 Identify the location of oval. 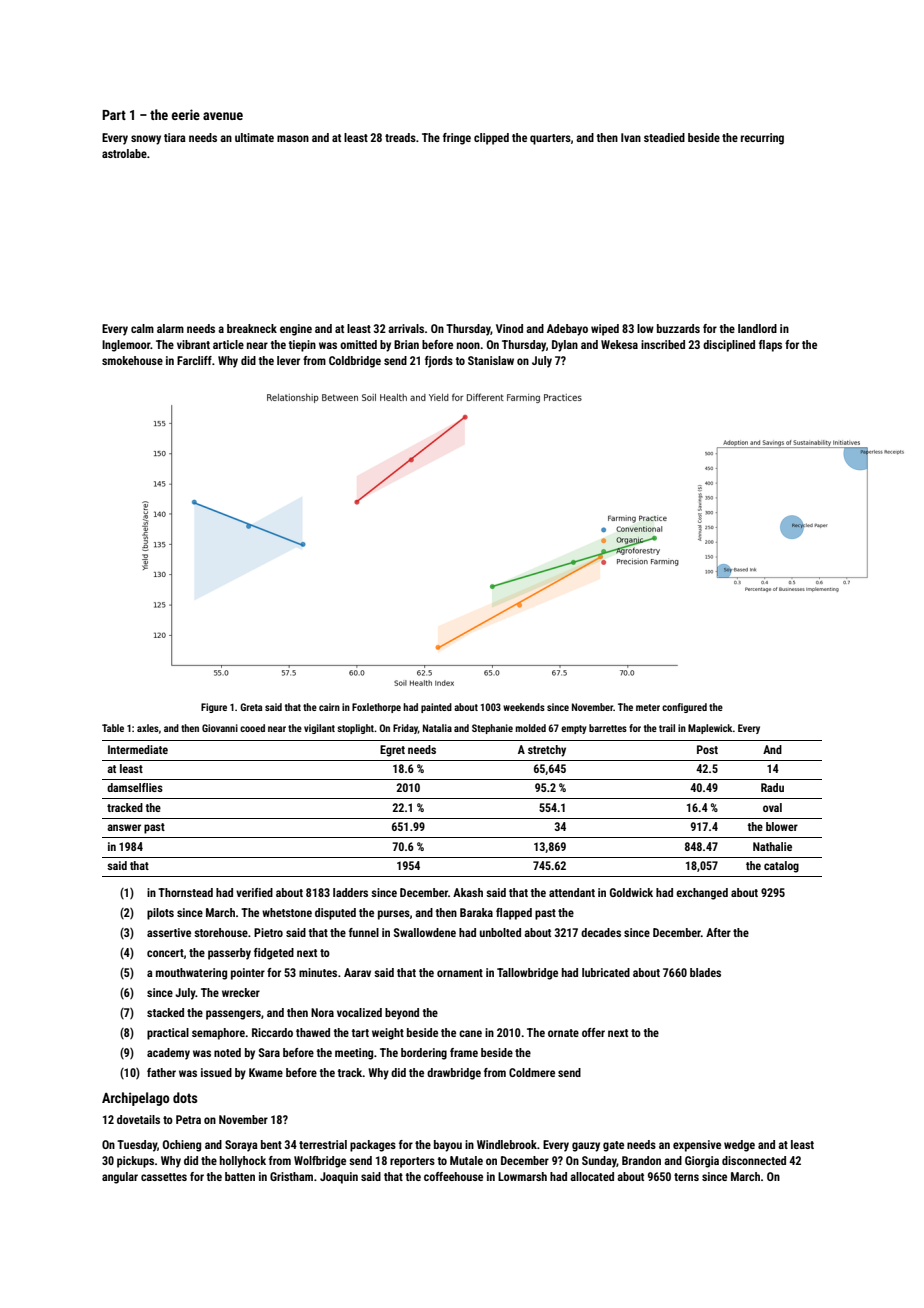
(772, 807).
